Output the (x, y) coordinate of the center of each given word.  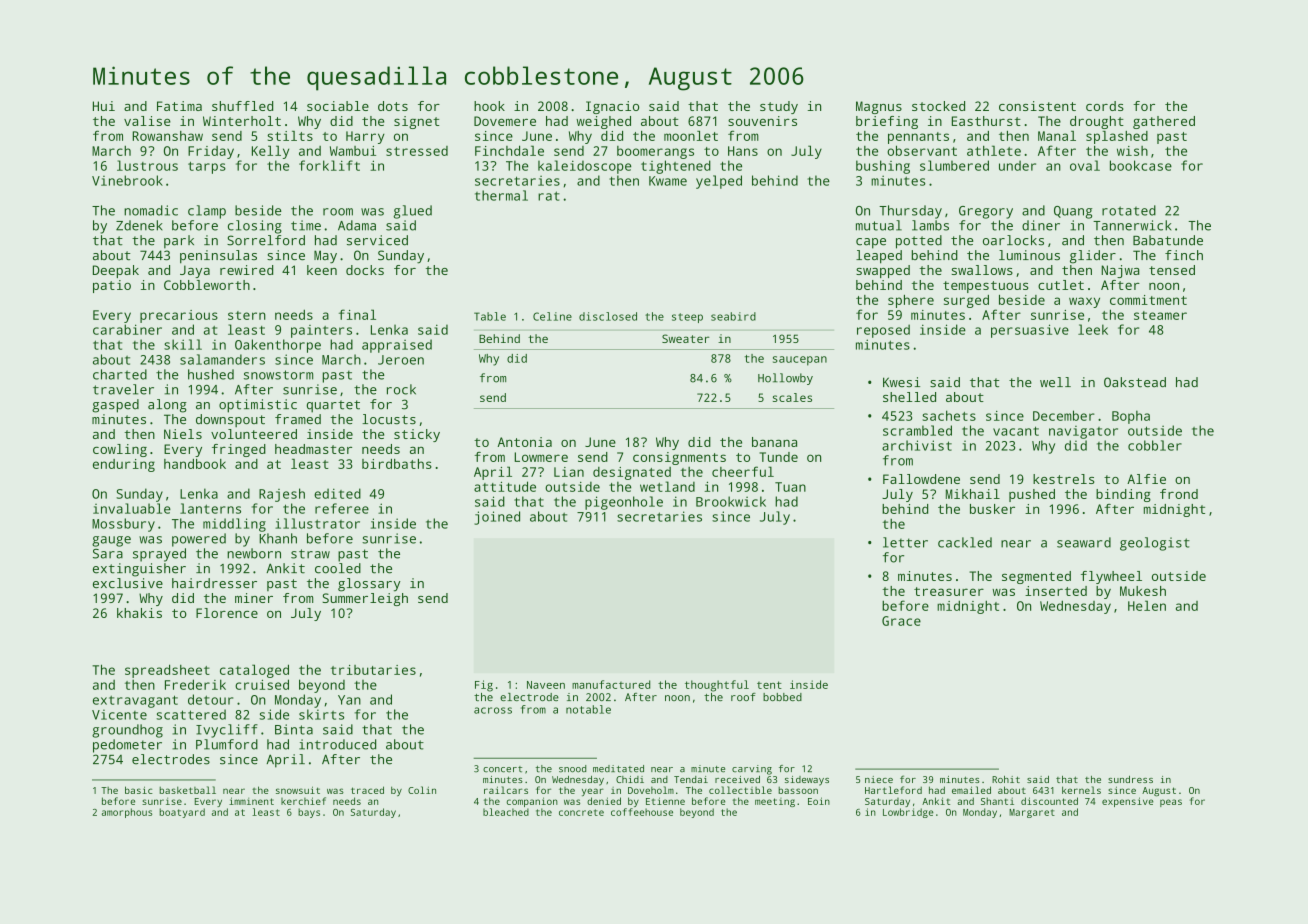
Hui (104, 106)
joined (497, 518)
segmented (1036, 577)
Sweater (685, 338)
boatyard (182, 813)
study (779, 107)
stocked (938, 106)
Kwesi (901, 382)
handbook (195, 464)
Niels (183, 434)
